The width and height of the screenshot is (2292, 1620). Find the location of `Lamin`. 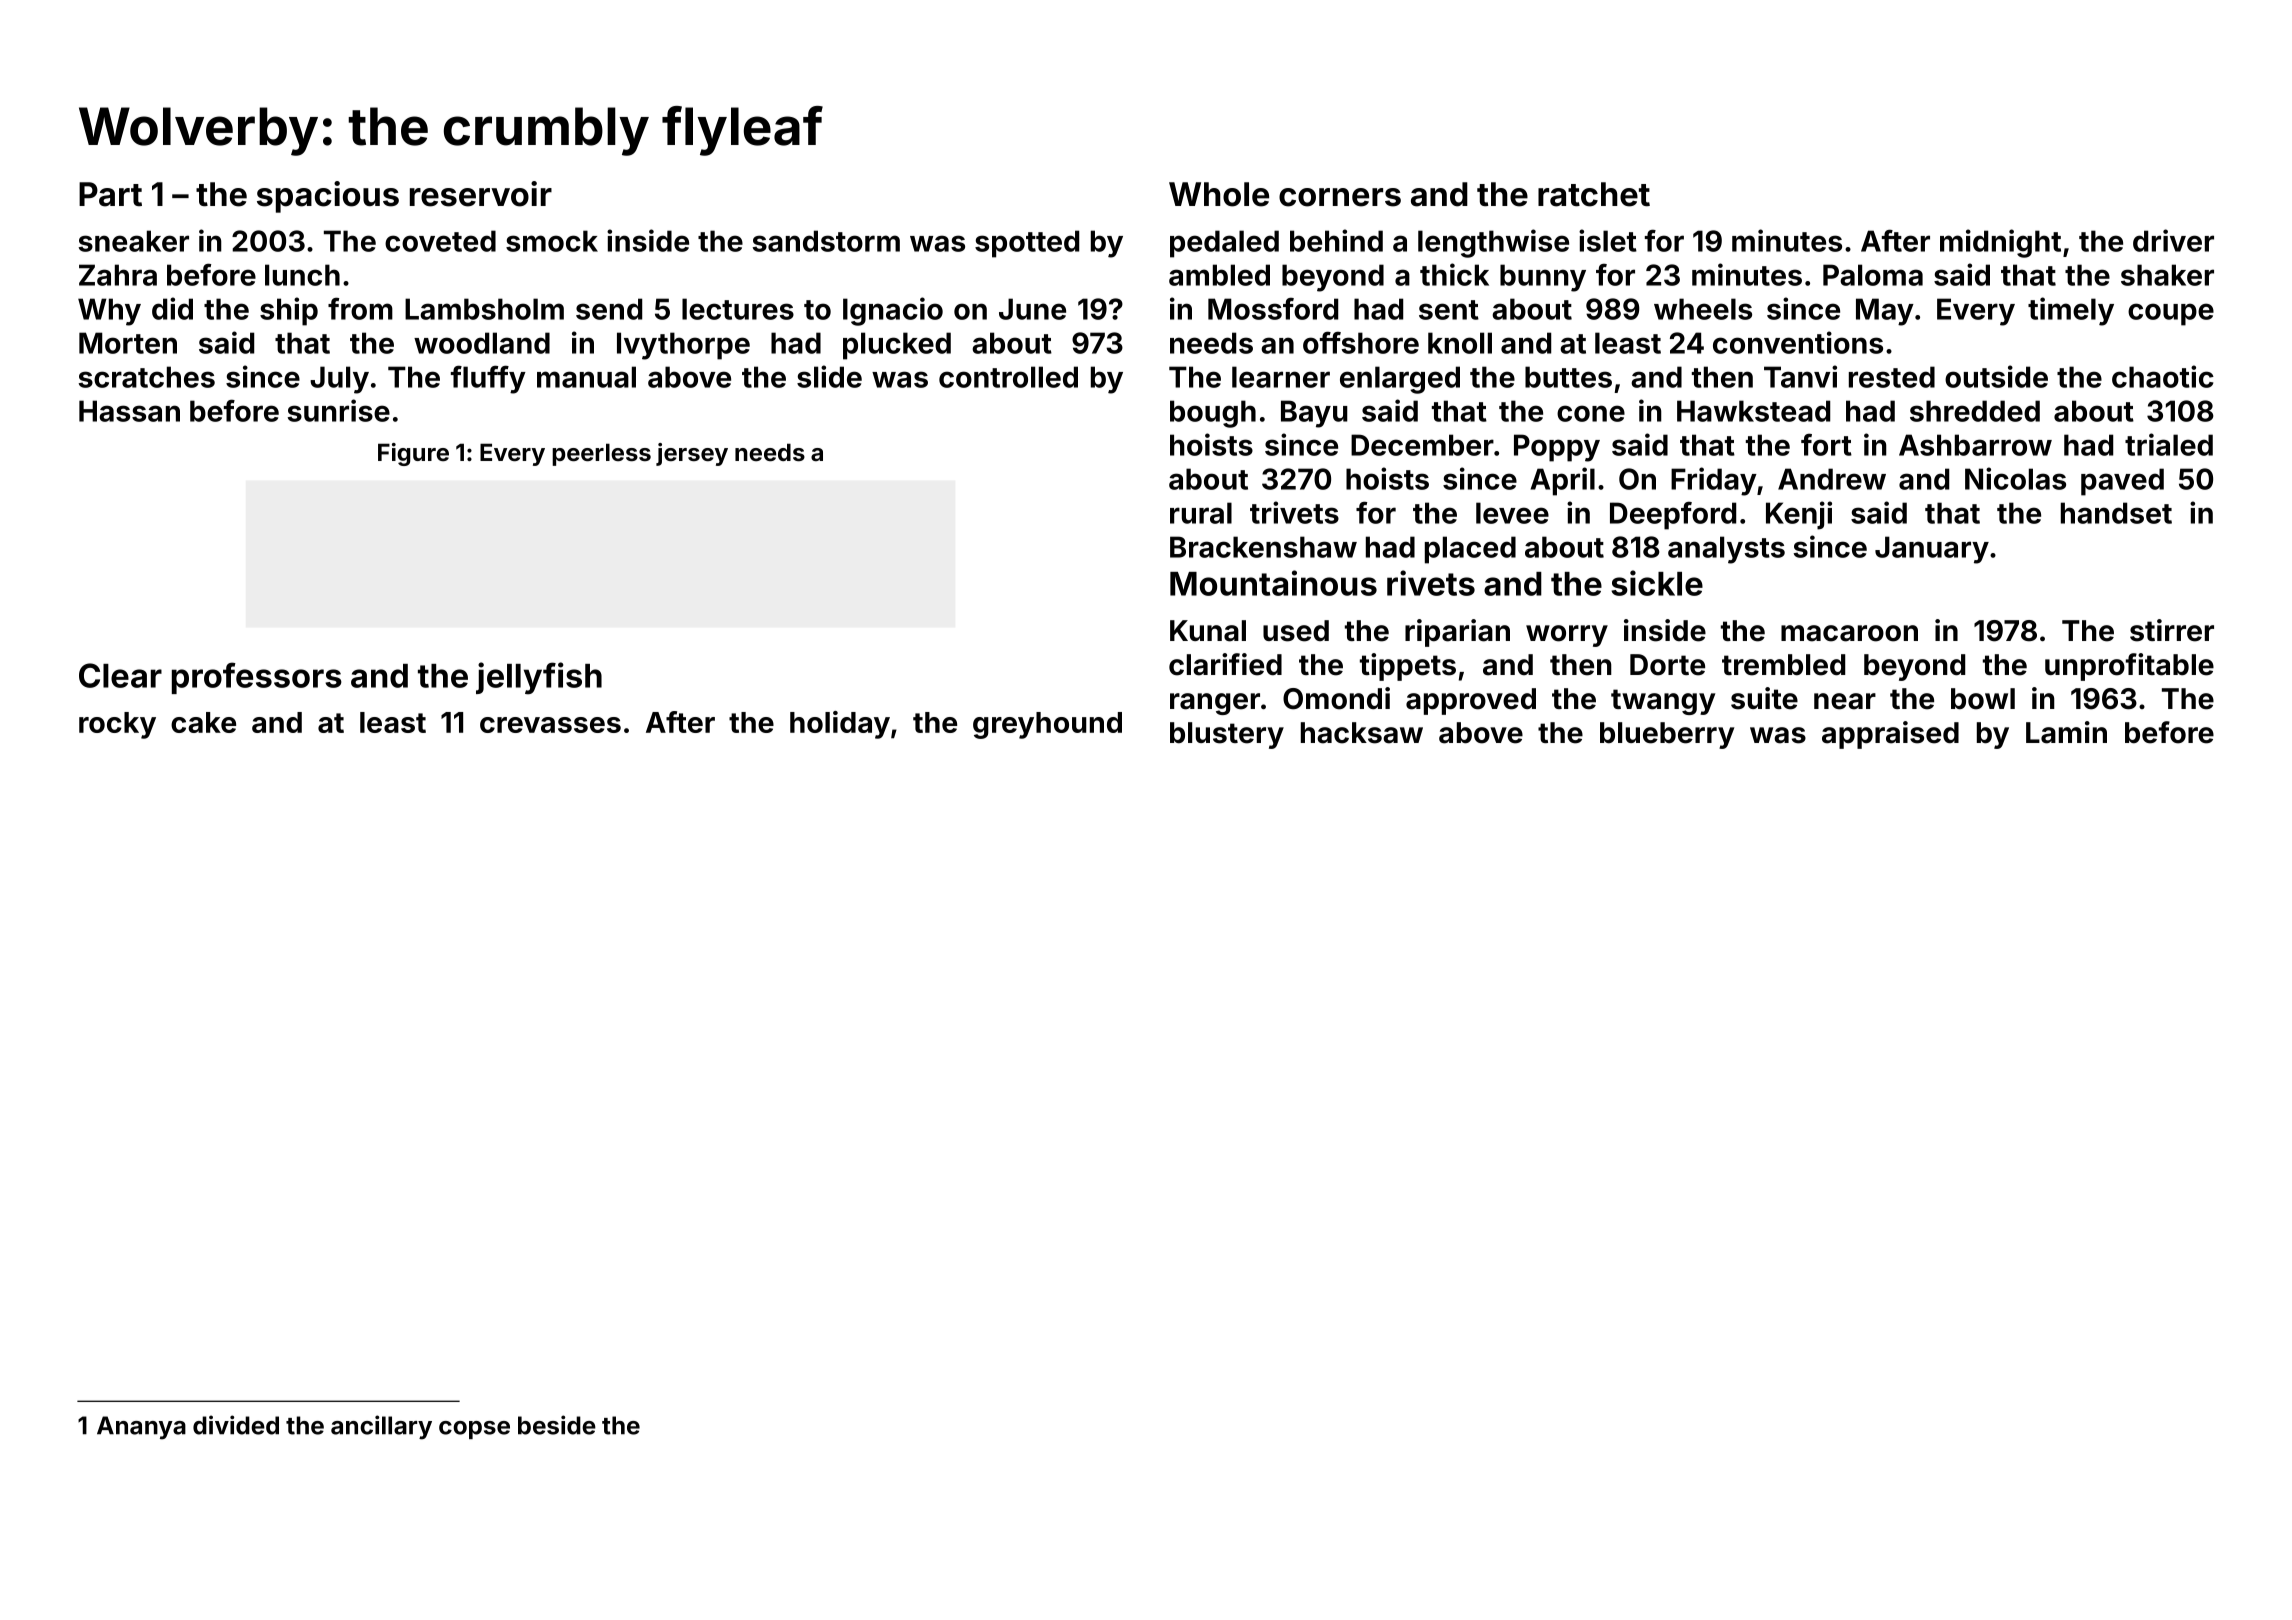

Lamin is located at coordinates (2066, 732).
